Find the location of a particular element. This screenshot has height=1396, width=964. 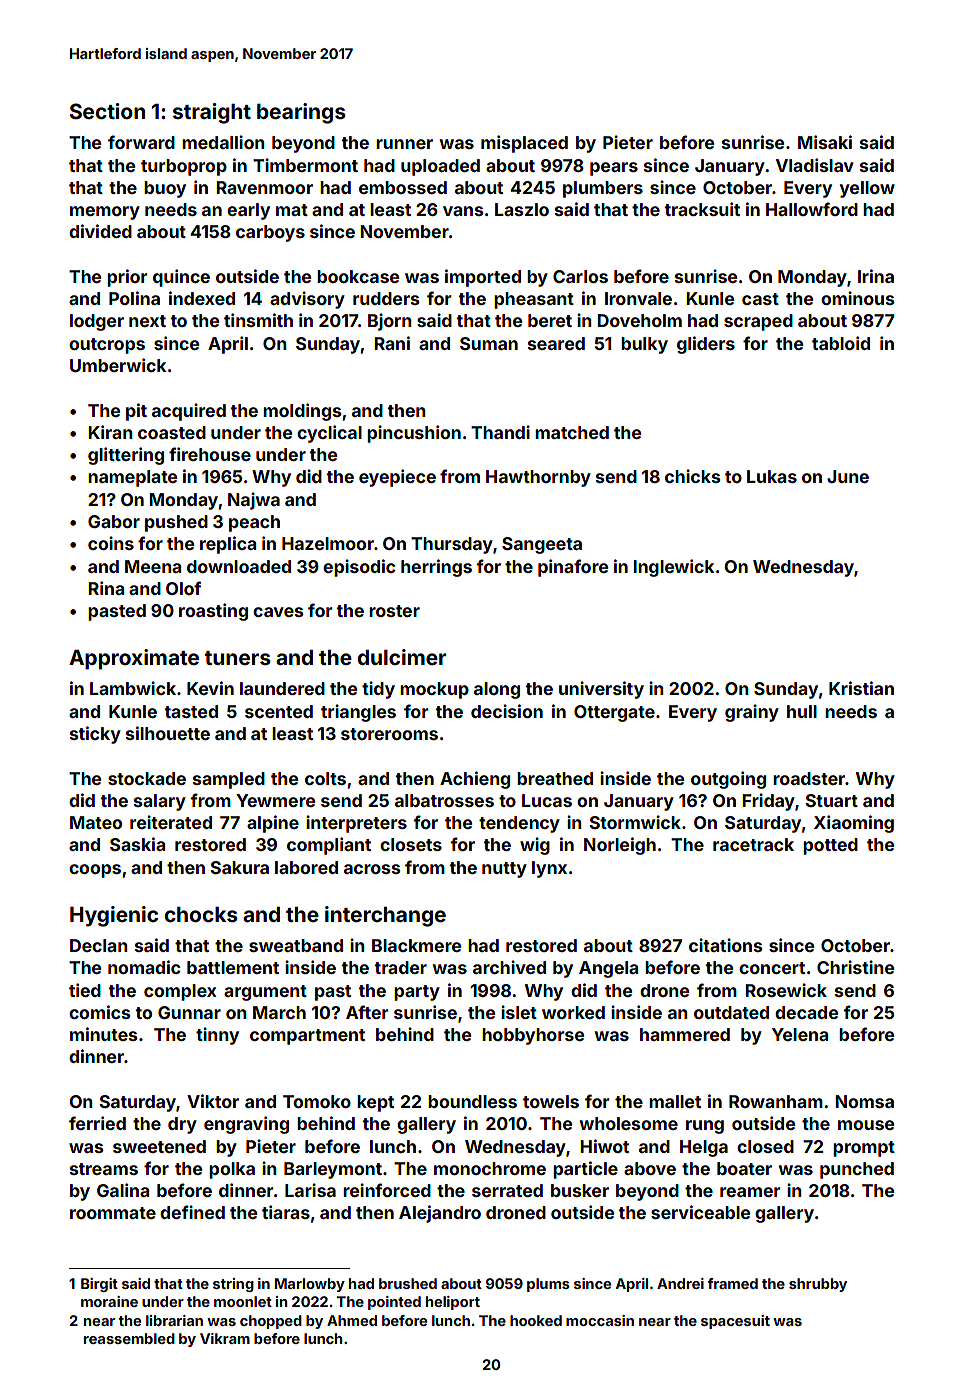

Xiaoming is located at coordinates (854, 824).
